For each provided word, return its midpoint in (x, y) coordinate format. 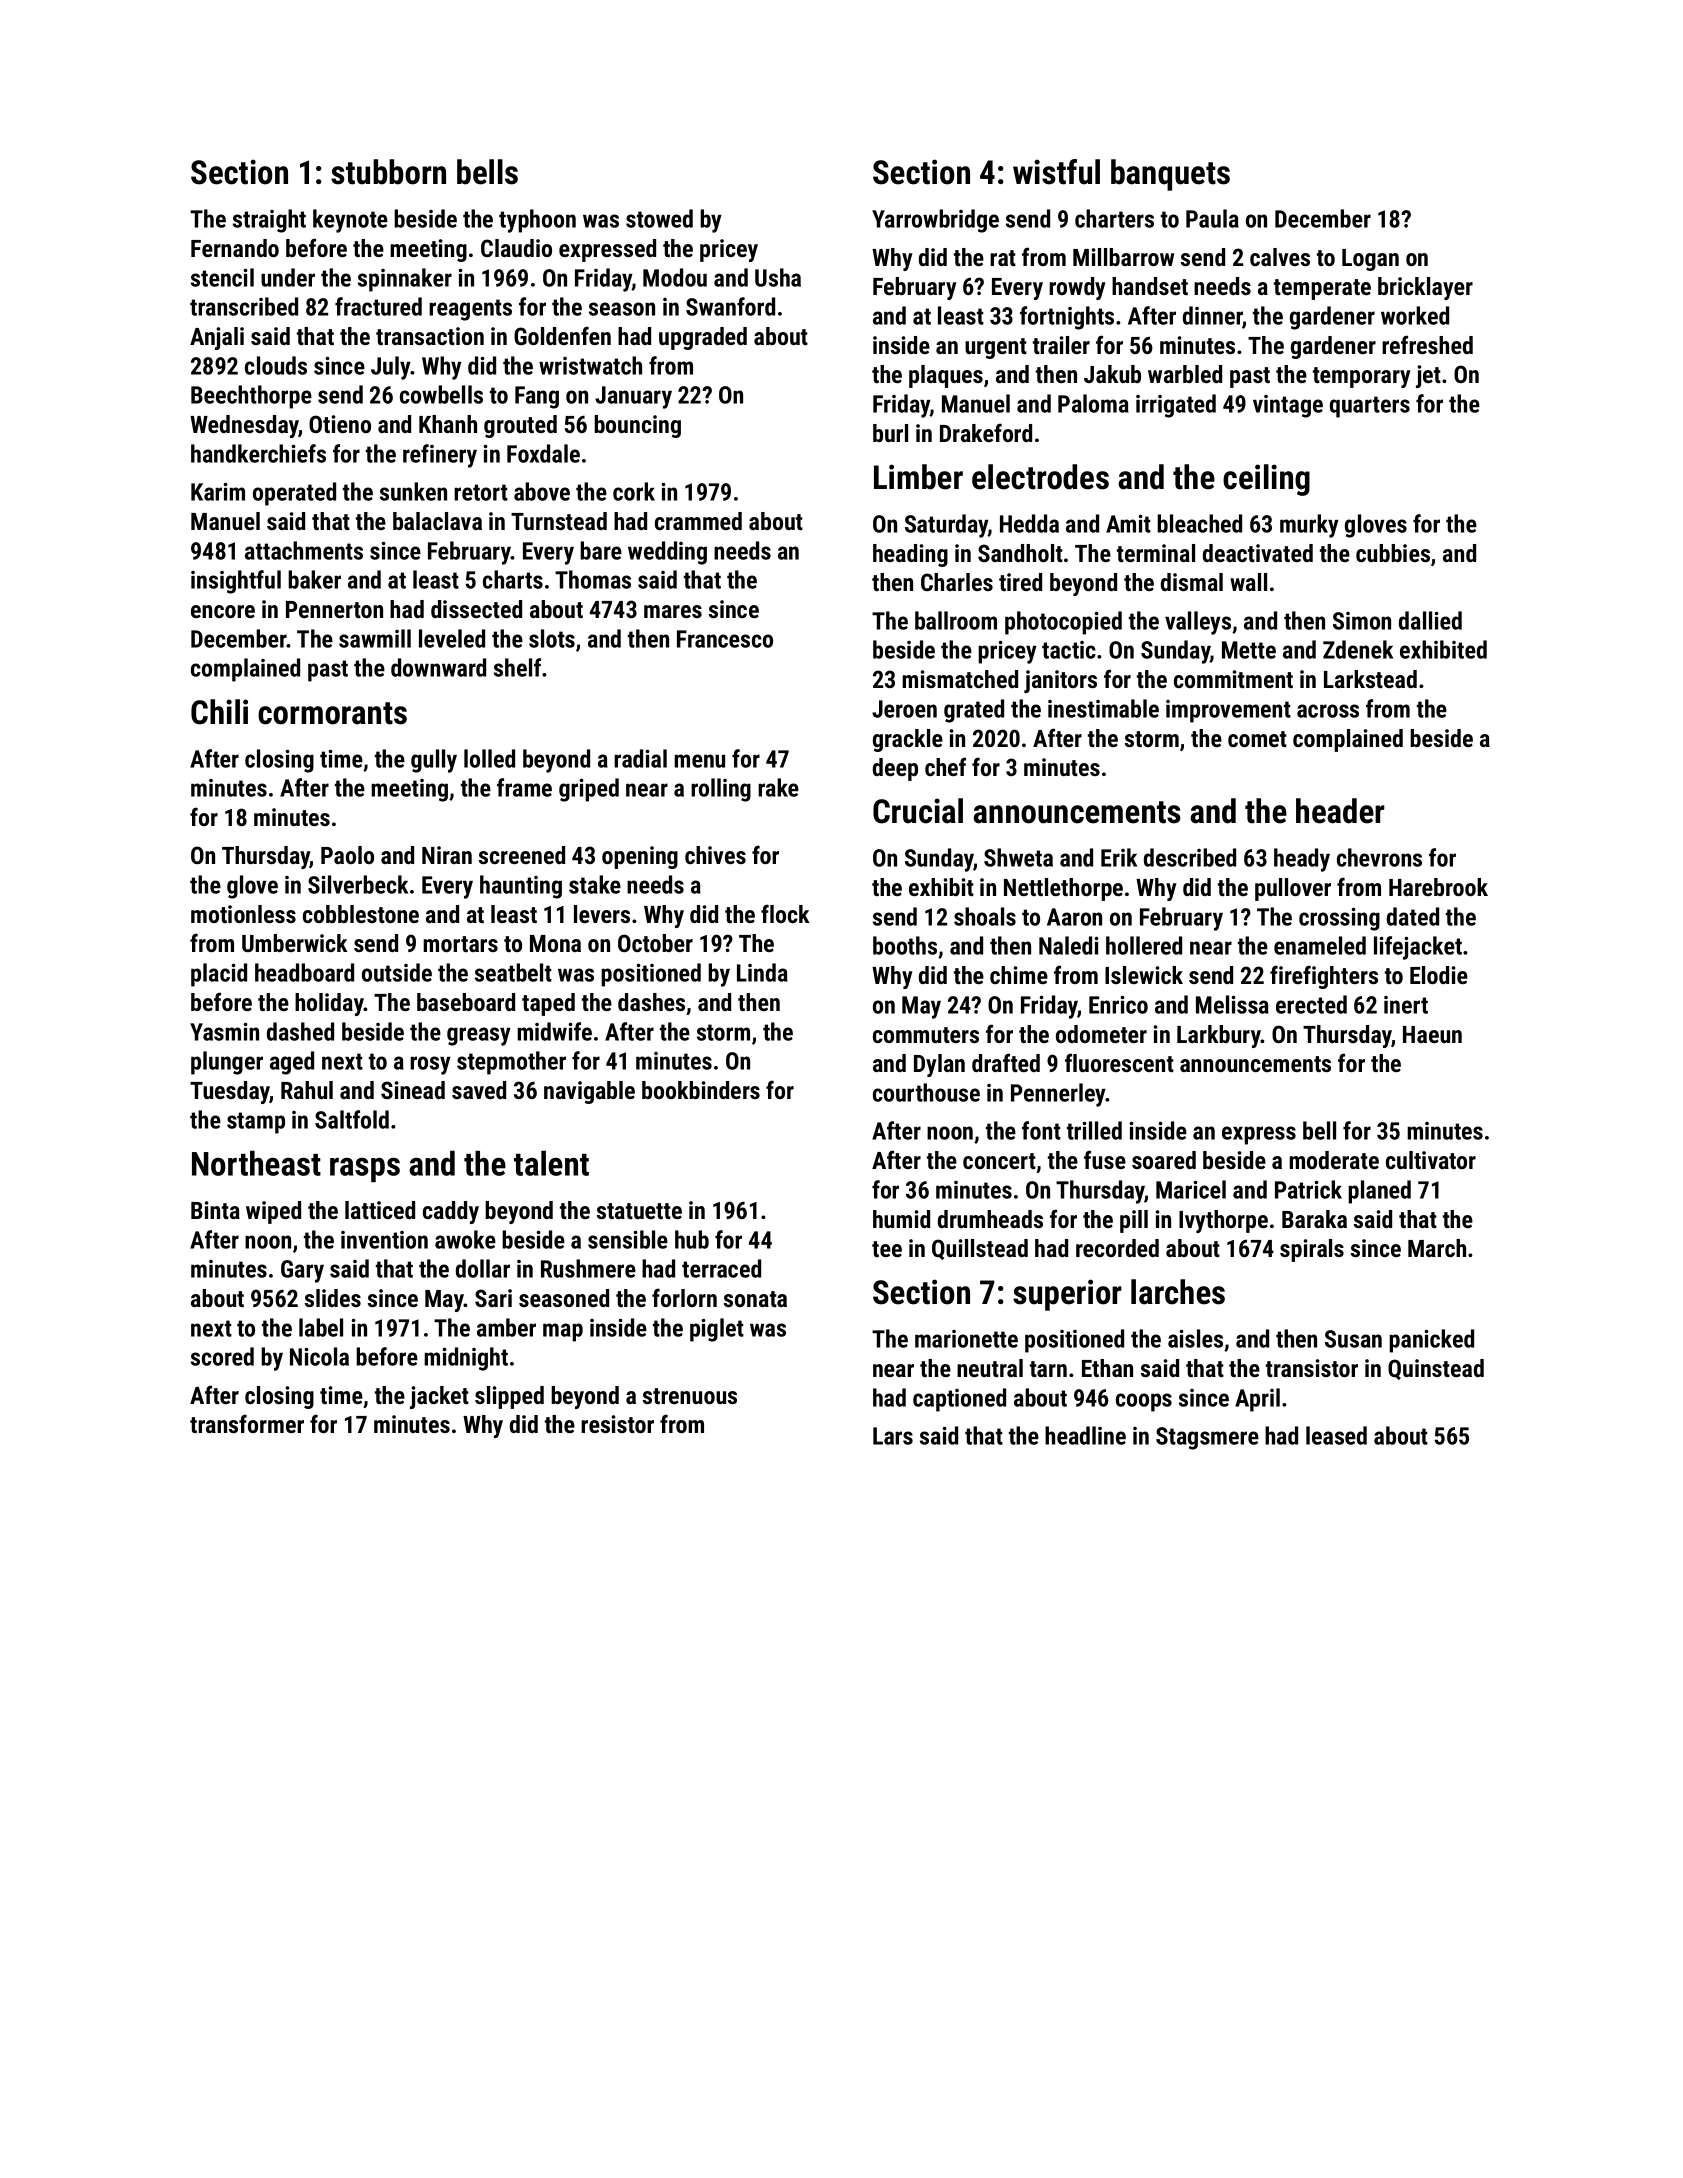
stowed (659, 218)
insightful (236, 582)
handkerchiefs (258, 453)
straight (269, 221)
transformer (247, 1423)
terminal (1156, 553)
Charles (957, 582)
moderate (1334, 1160)
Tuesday (230, 1092)
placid (219, 975)
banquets (1170, 175)
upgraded (703, 338)
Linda (762, 972)
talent (551, 1163)
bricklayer (1425, 288)
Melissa (1232, 1004)
